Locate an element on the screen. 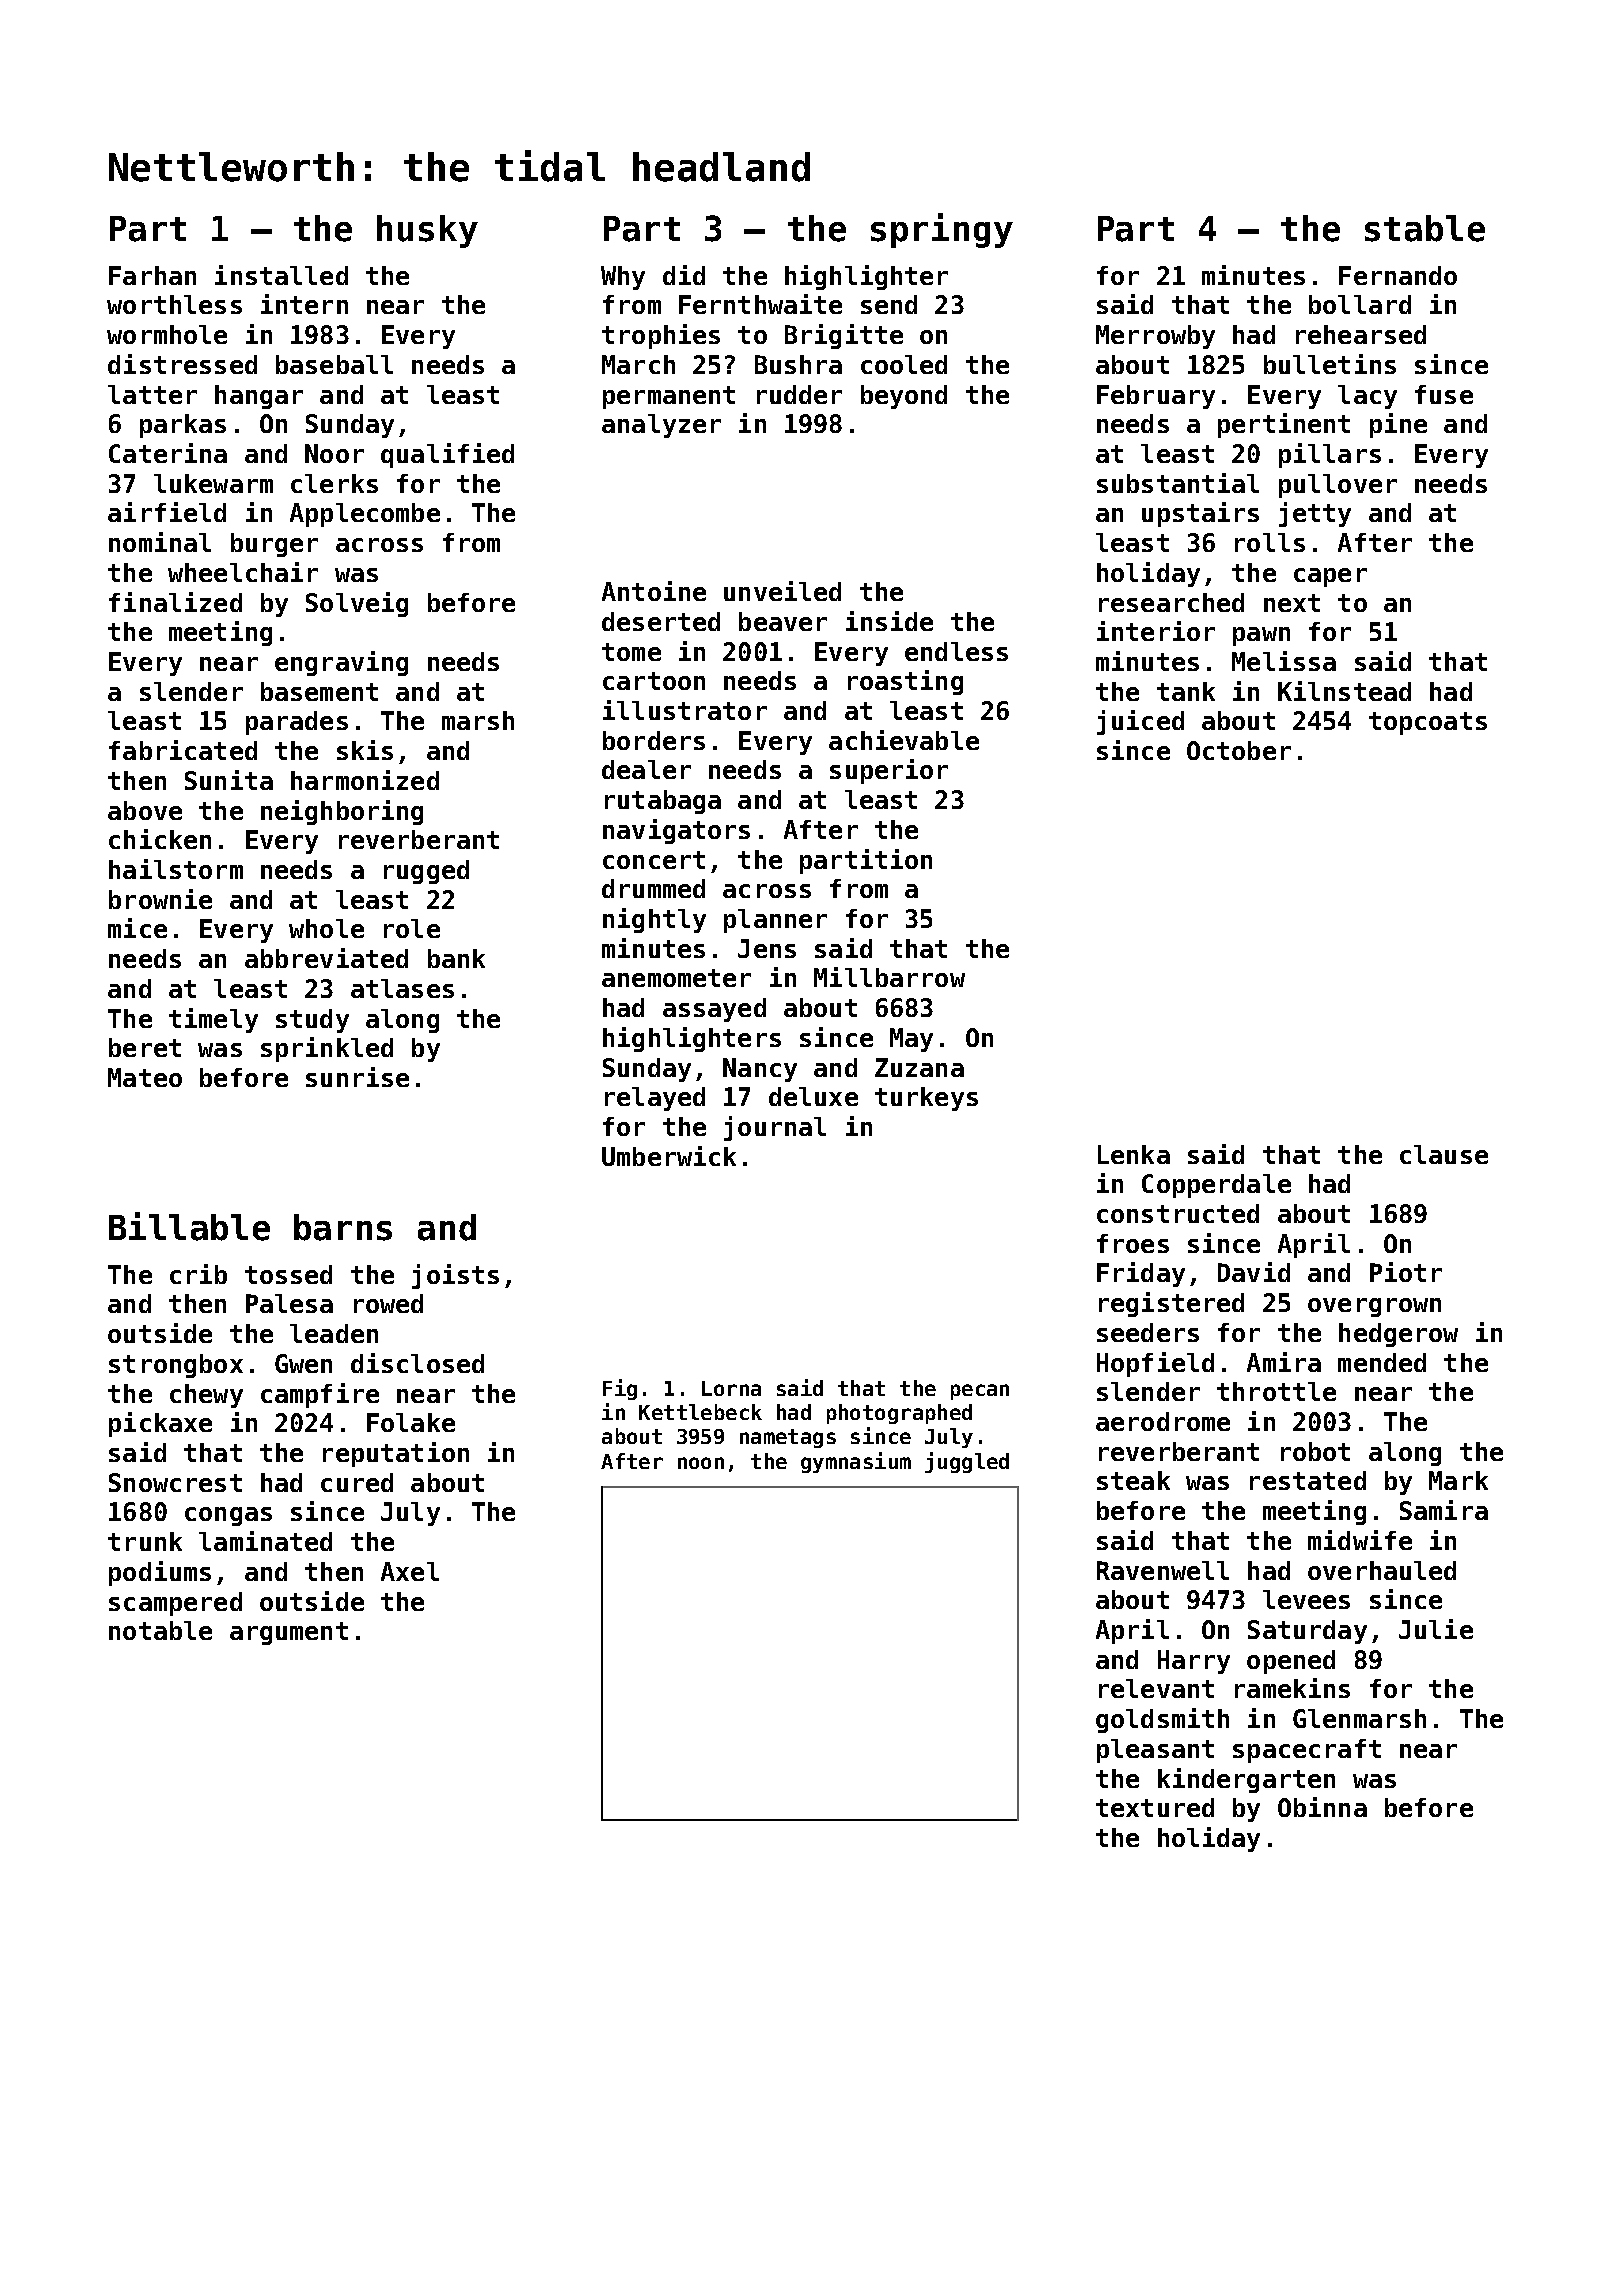  Billable is located at coordinates (189, 1226).
